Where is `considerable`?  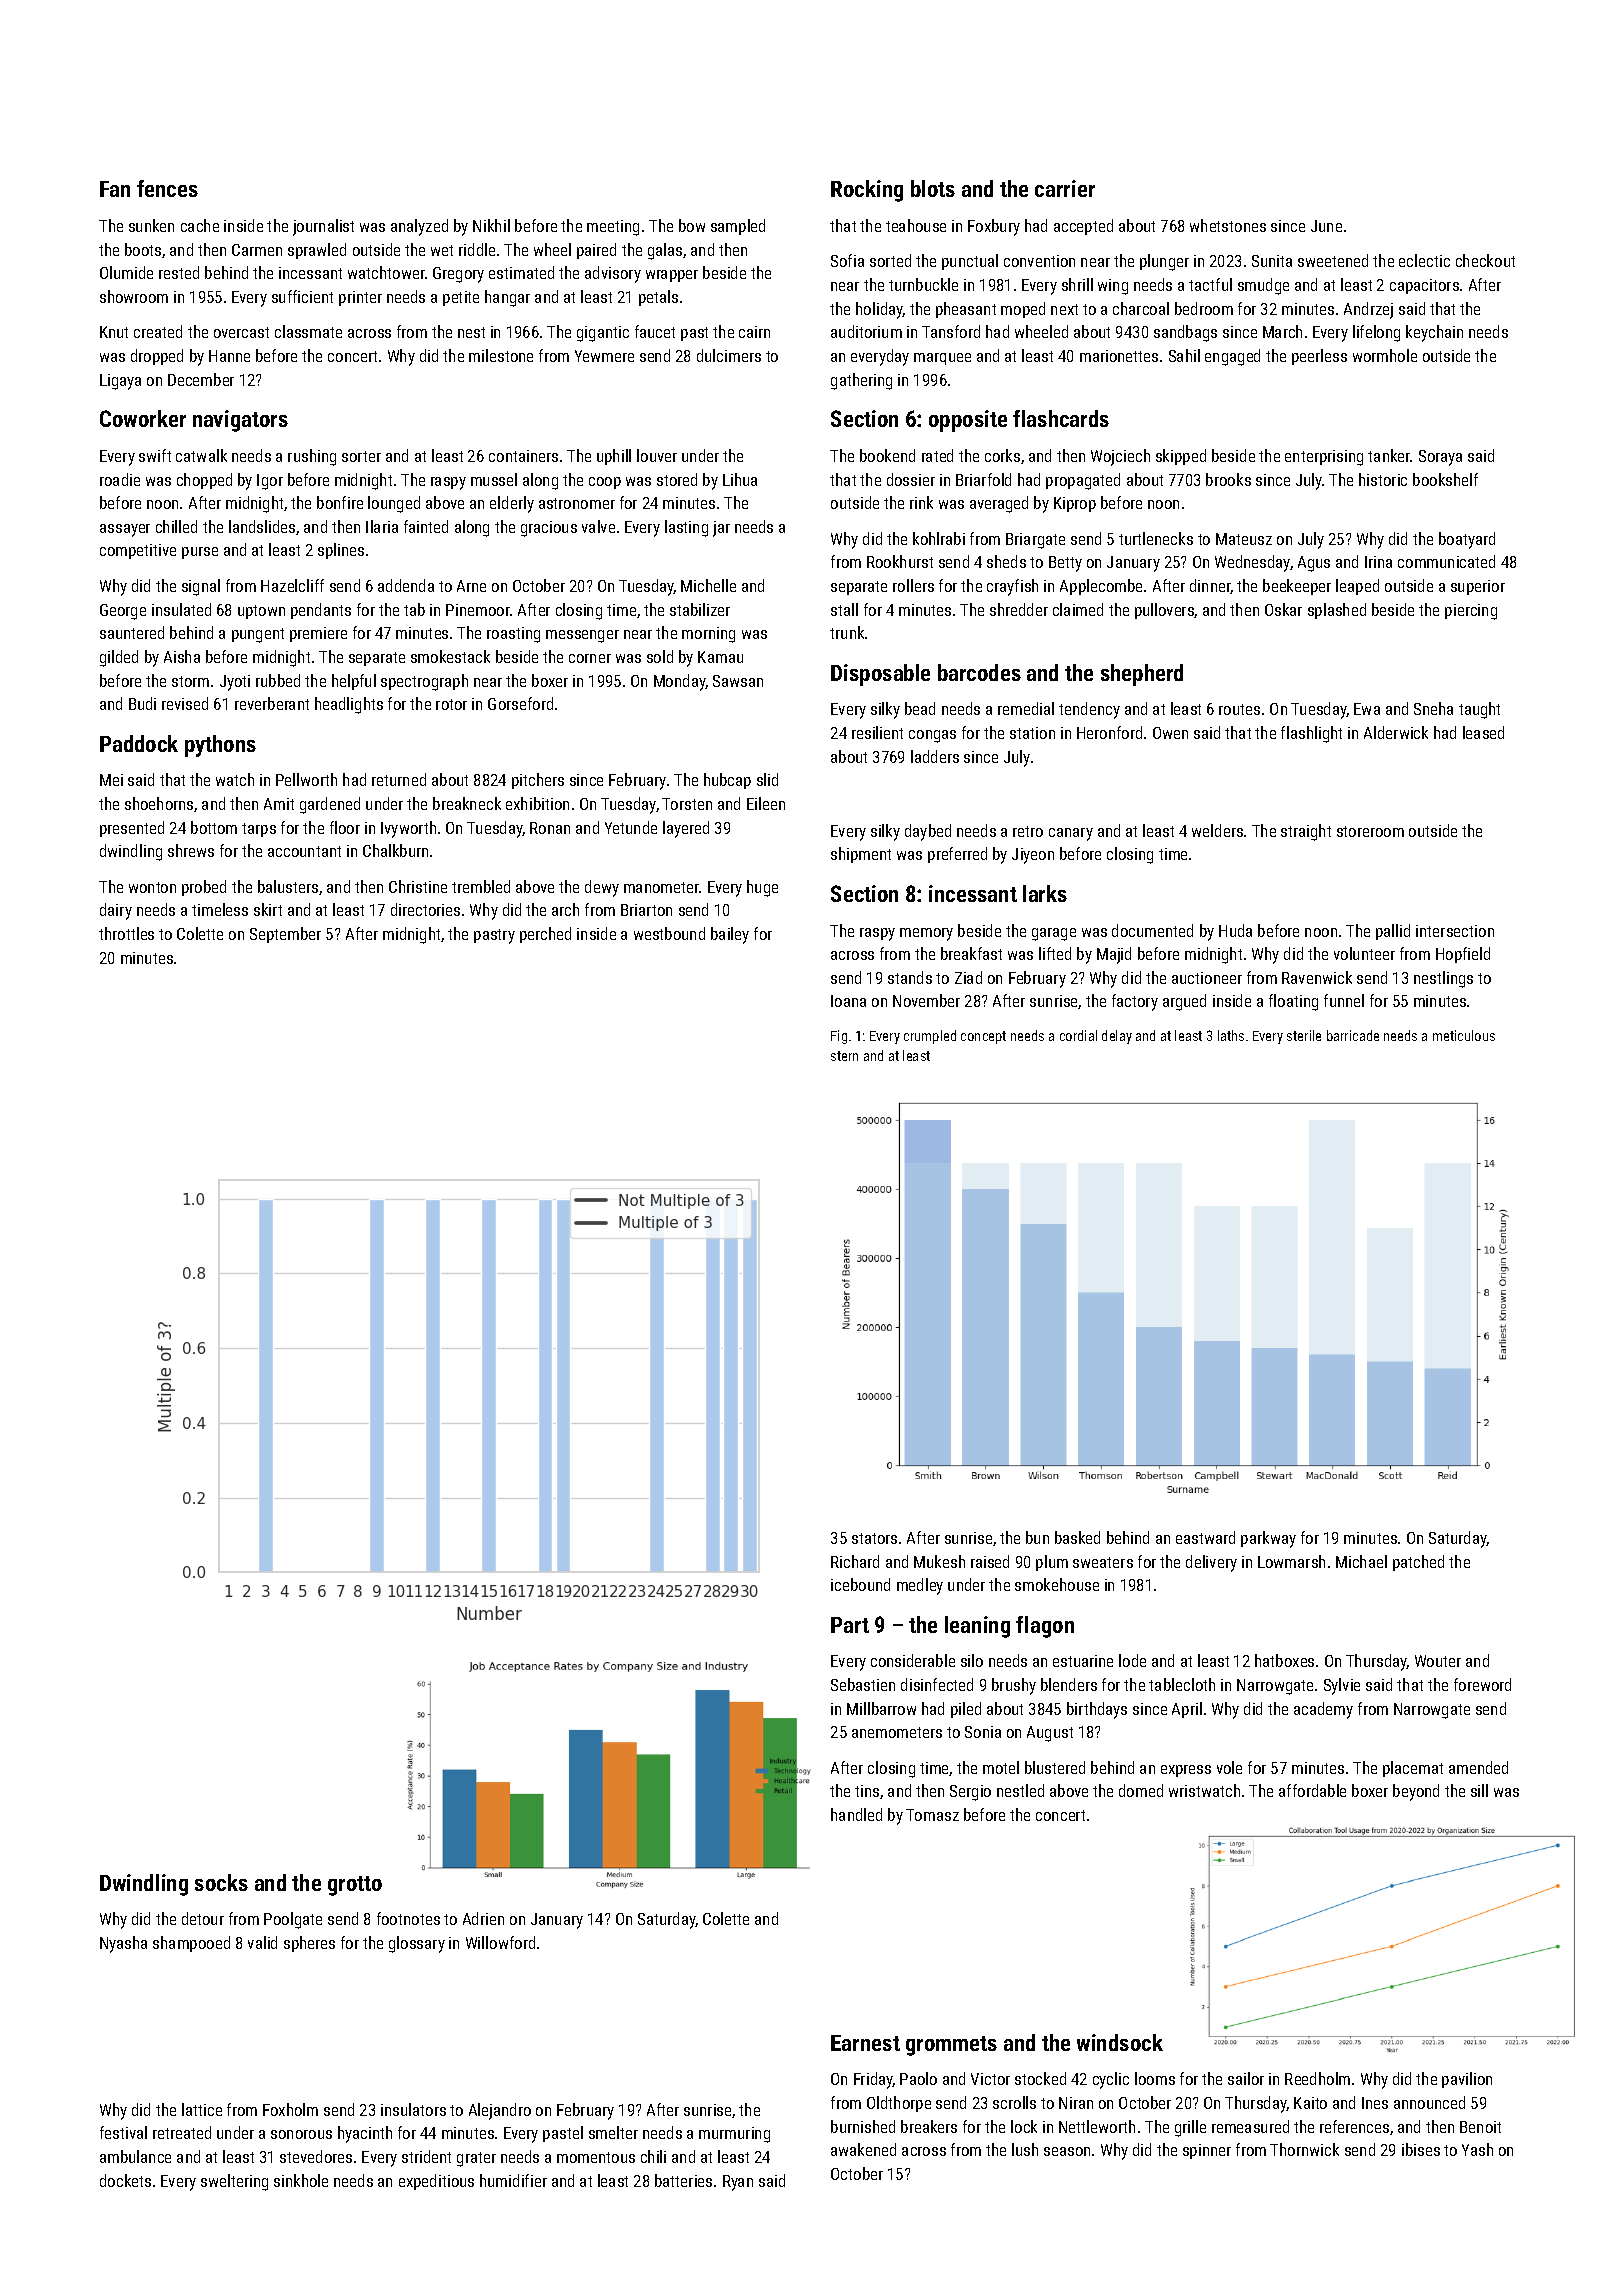 considerable is located at coordinates (913, 1660).
